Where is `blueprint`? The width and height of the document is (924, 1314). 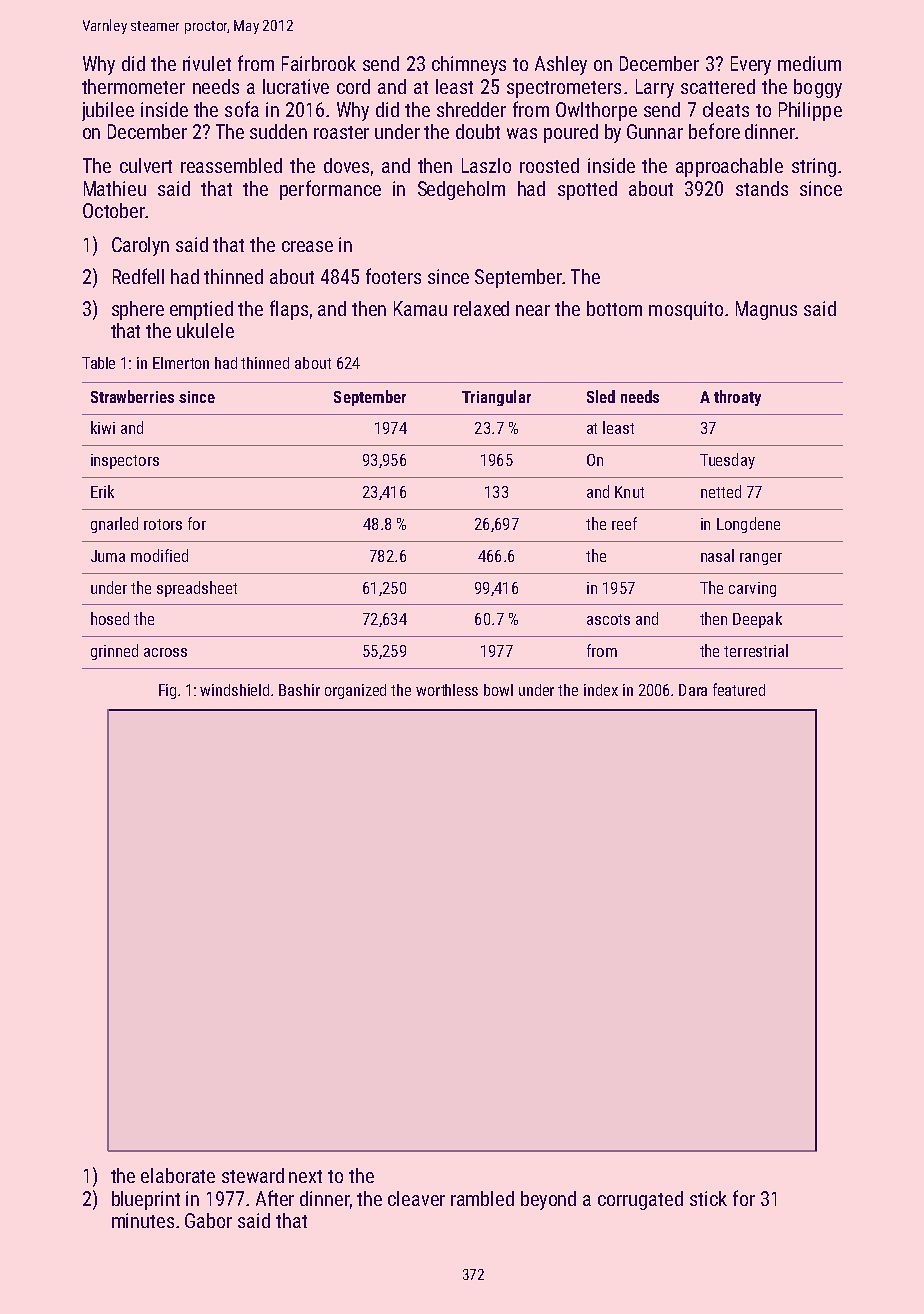 blueprint is located at coordinates (146, 1200).
